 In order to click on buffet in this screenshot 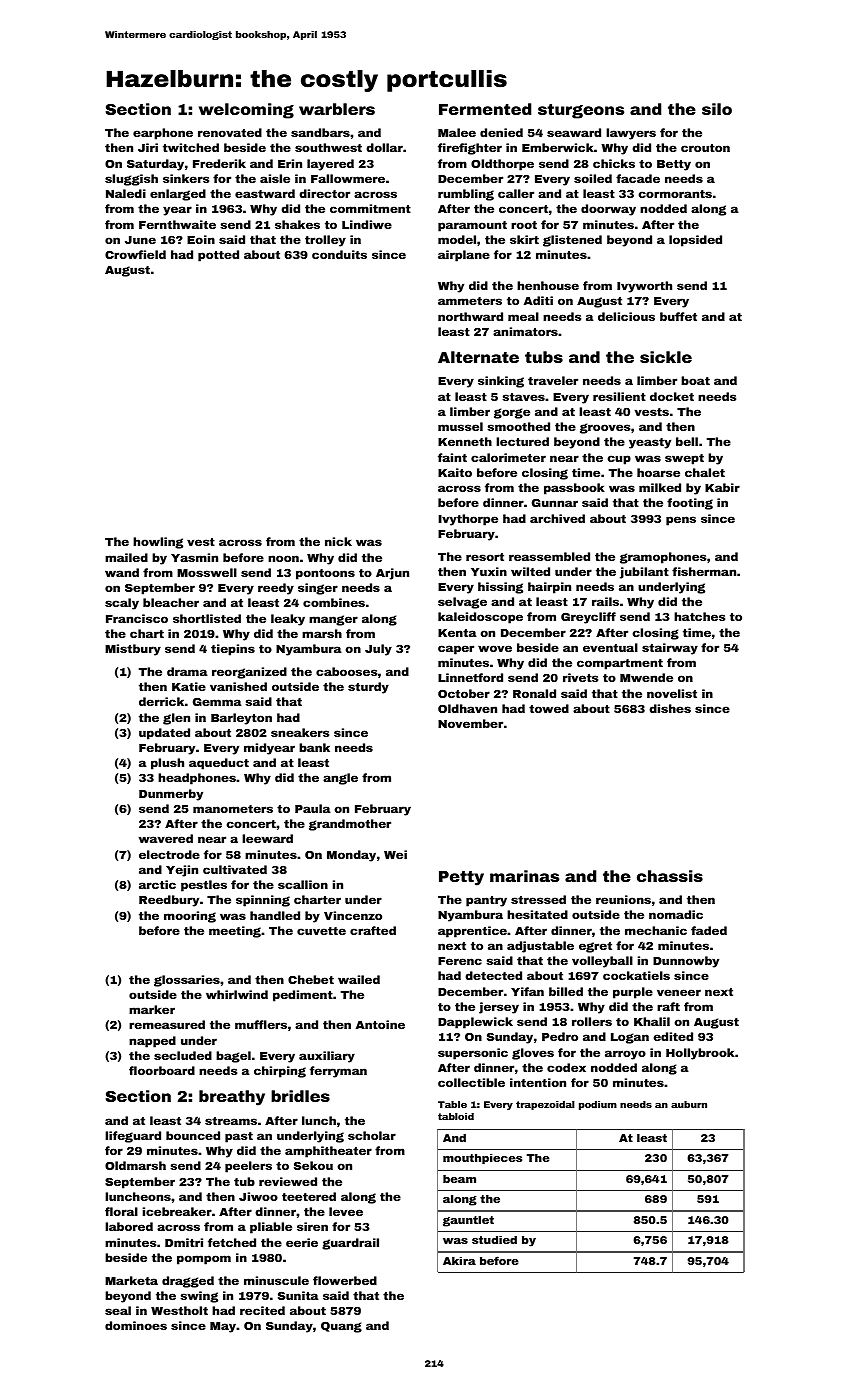, I will do `click(678, 316)`.
